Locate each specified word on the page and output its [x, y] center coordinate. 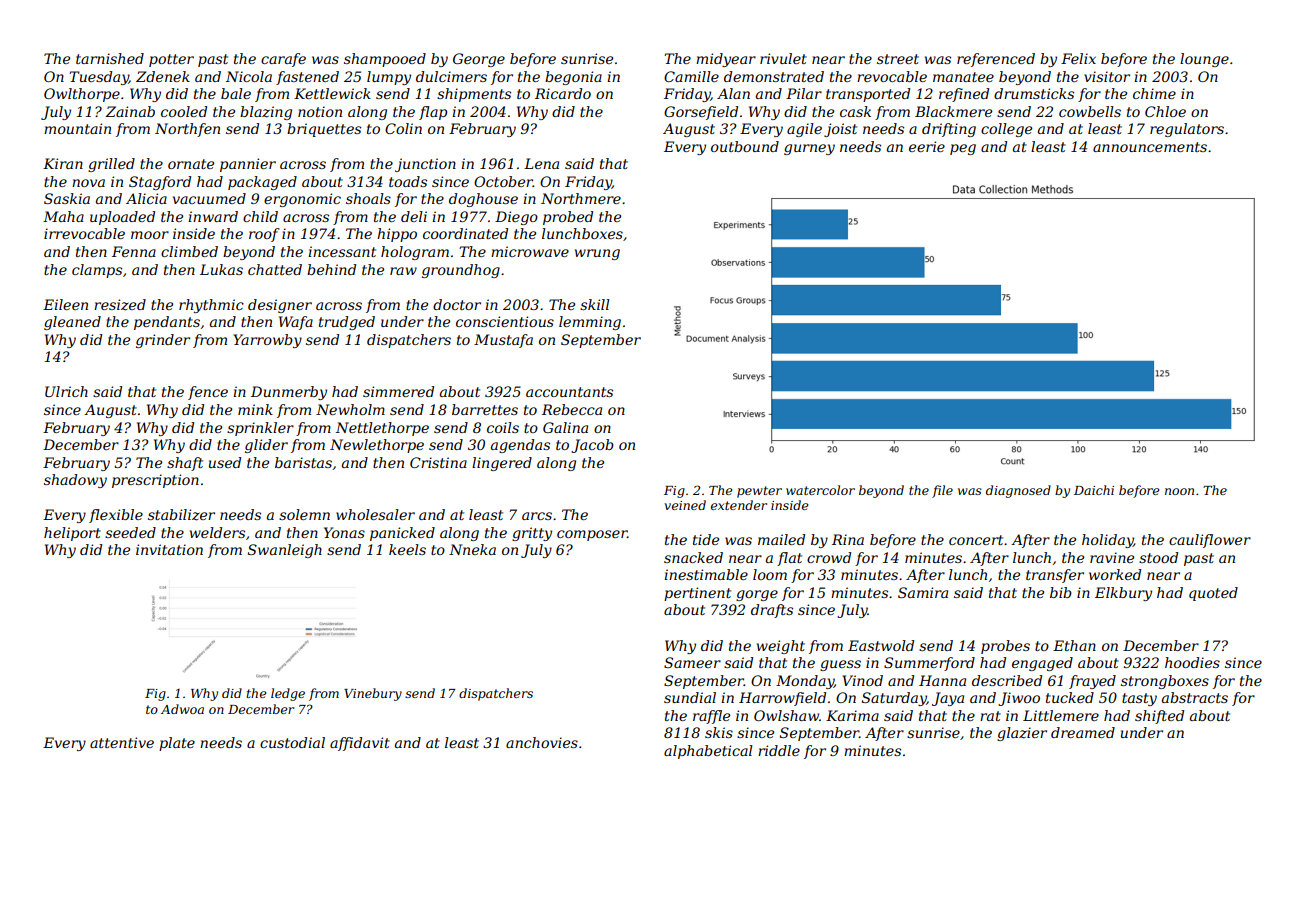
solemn [304, 514]
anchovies [542, 742]
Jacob [592, 446]
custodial [292, 742]
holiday [1107, 541]
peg [963, 149]
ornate [191, 164]
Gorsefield [701, 113]
